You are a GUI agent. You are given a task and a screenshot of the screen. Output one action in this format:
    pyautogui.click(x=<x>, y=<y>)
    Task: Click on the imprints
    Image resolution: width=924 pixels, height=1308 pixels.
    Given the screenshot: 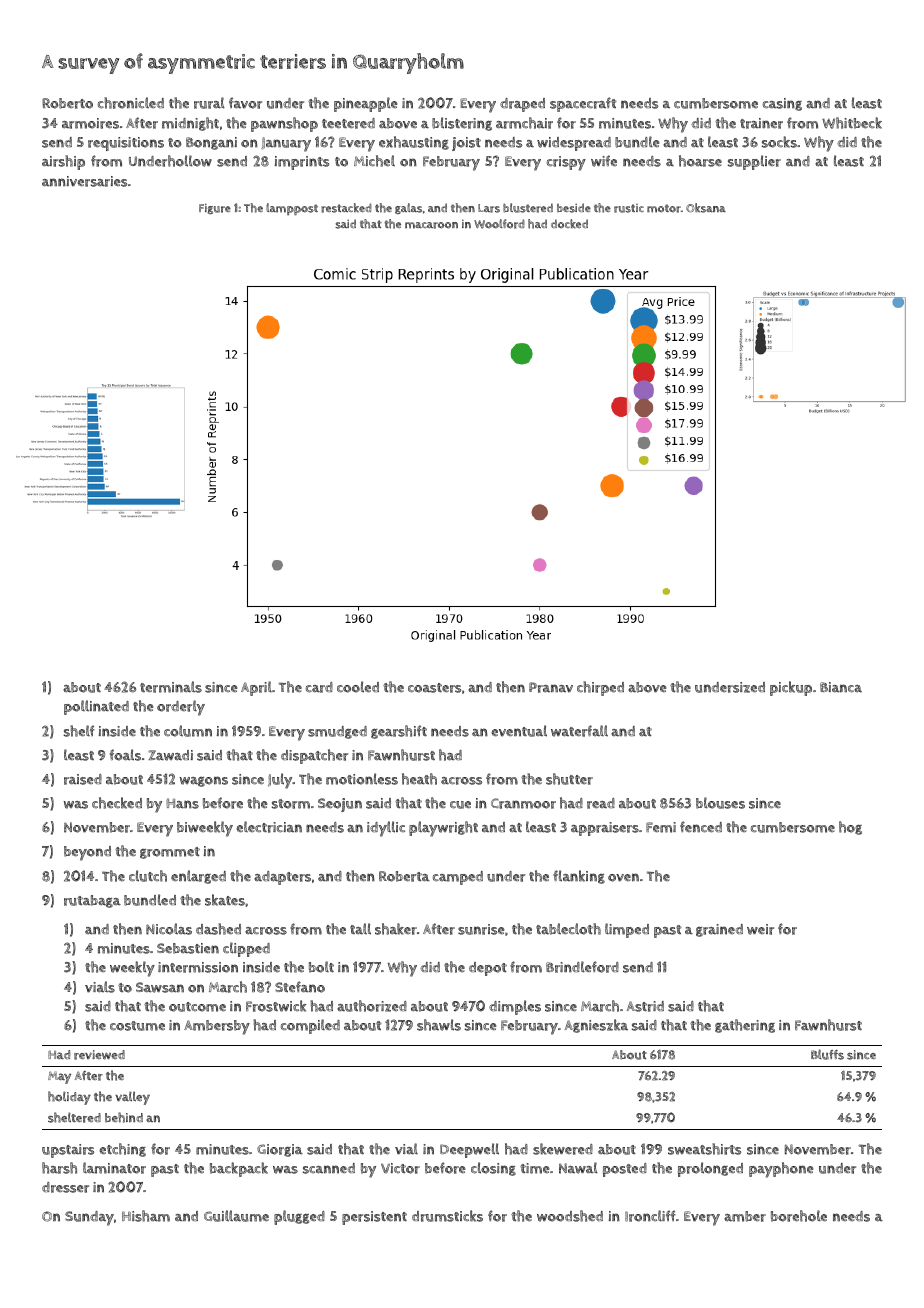 What is the action you would take?
    pyautogui.click(x=302, y=163)
